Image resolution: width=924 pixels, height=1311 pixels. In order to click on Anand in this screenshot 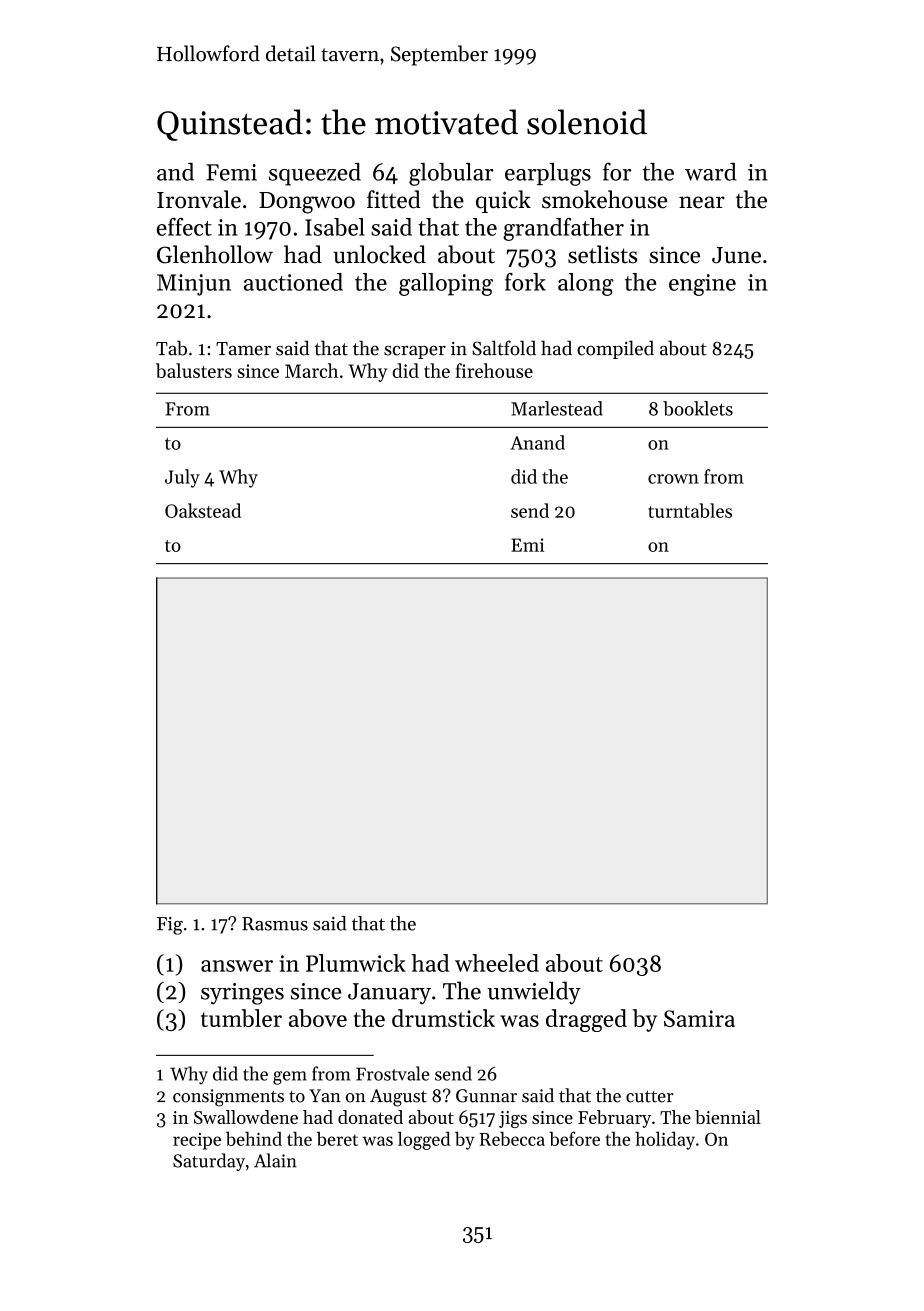, I will do `click(537, 442)`.
